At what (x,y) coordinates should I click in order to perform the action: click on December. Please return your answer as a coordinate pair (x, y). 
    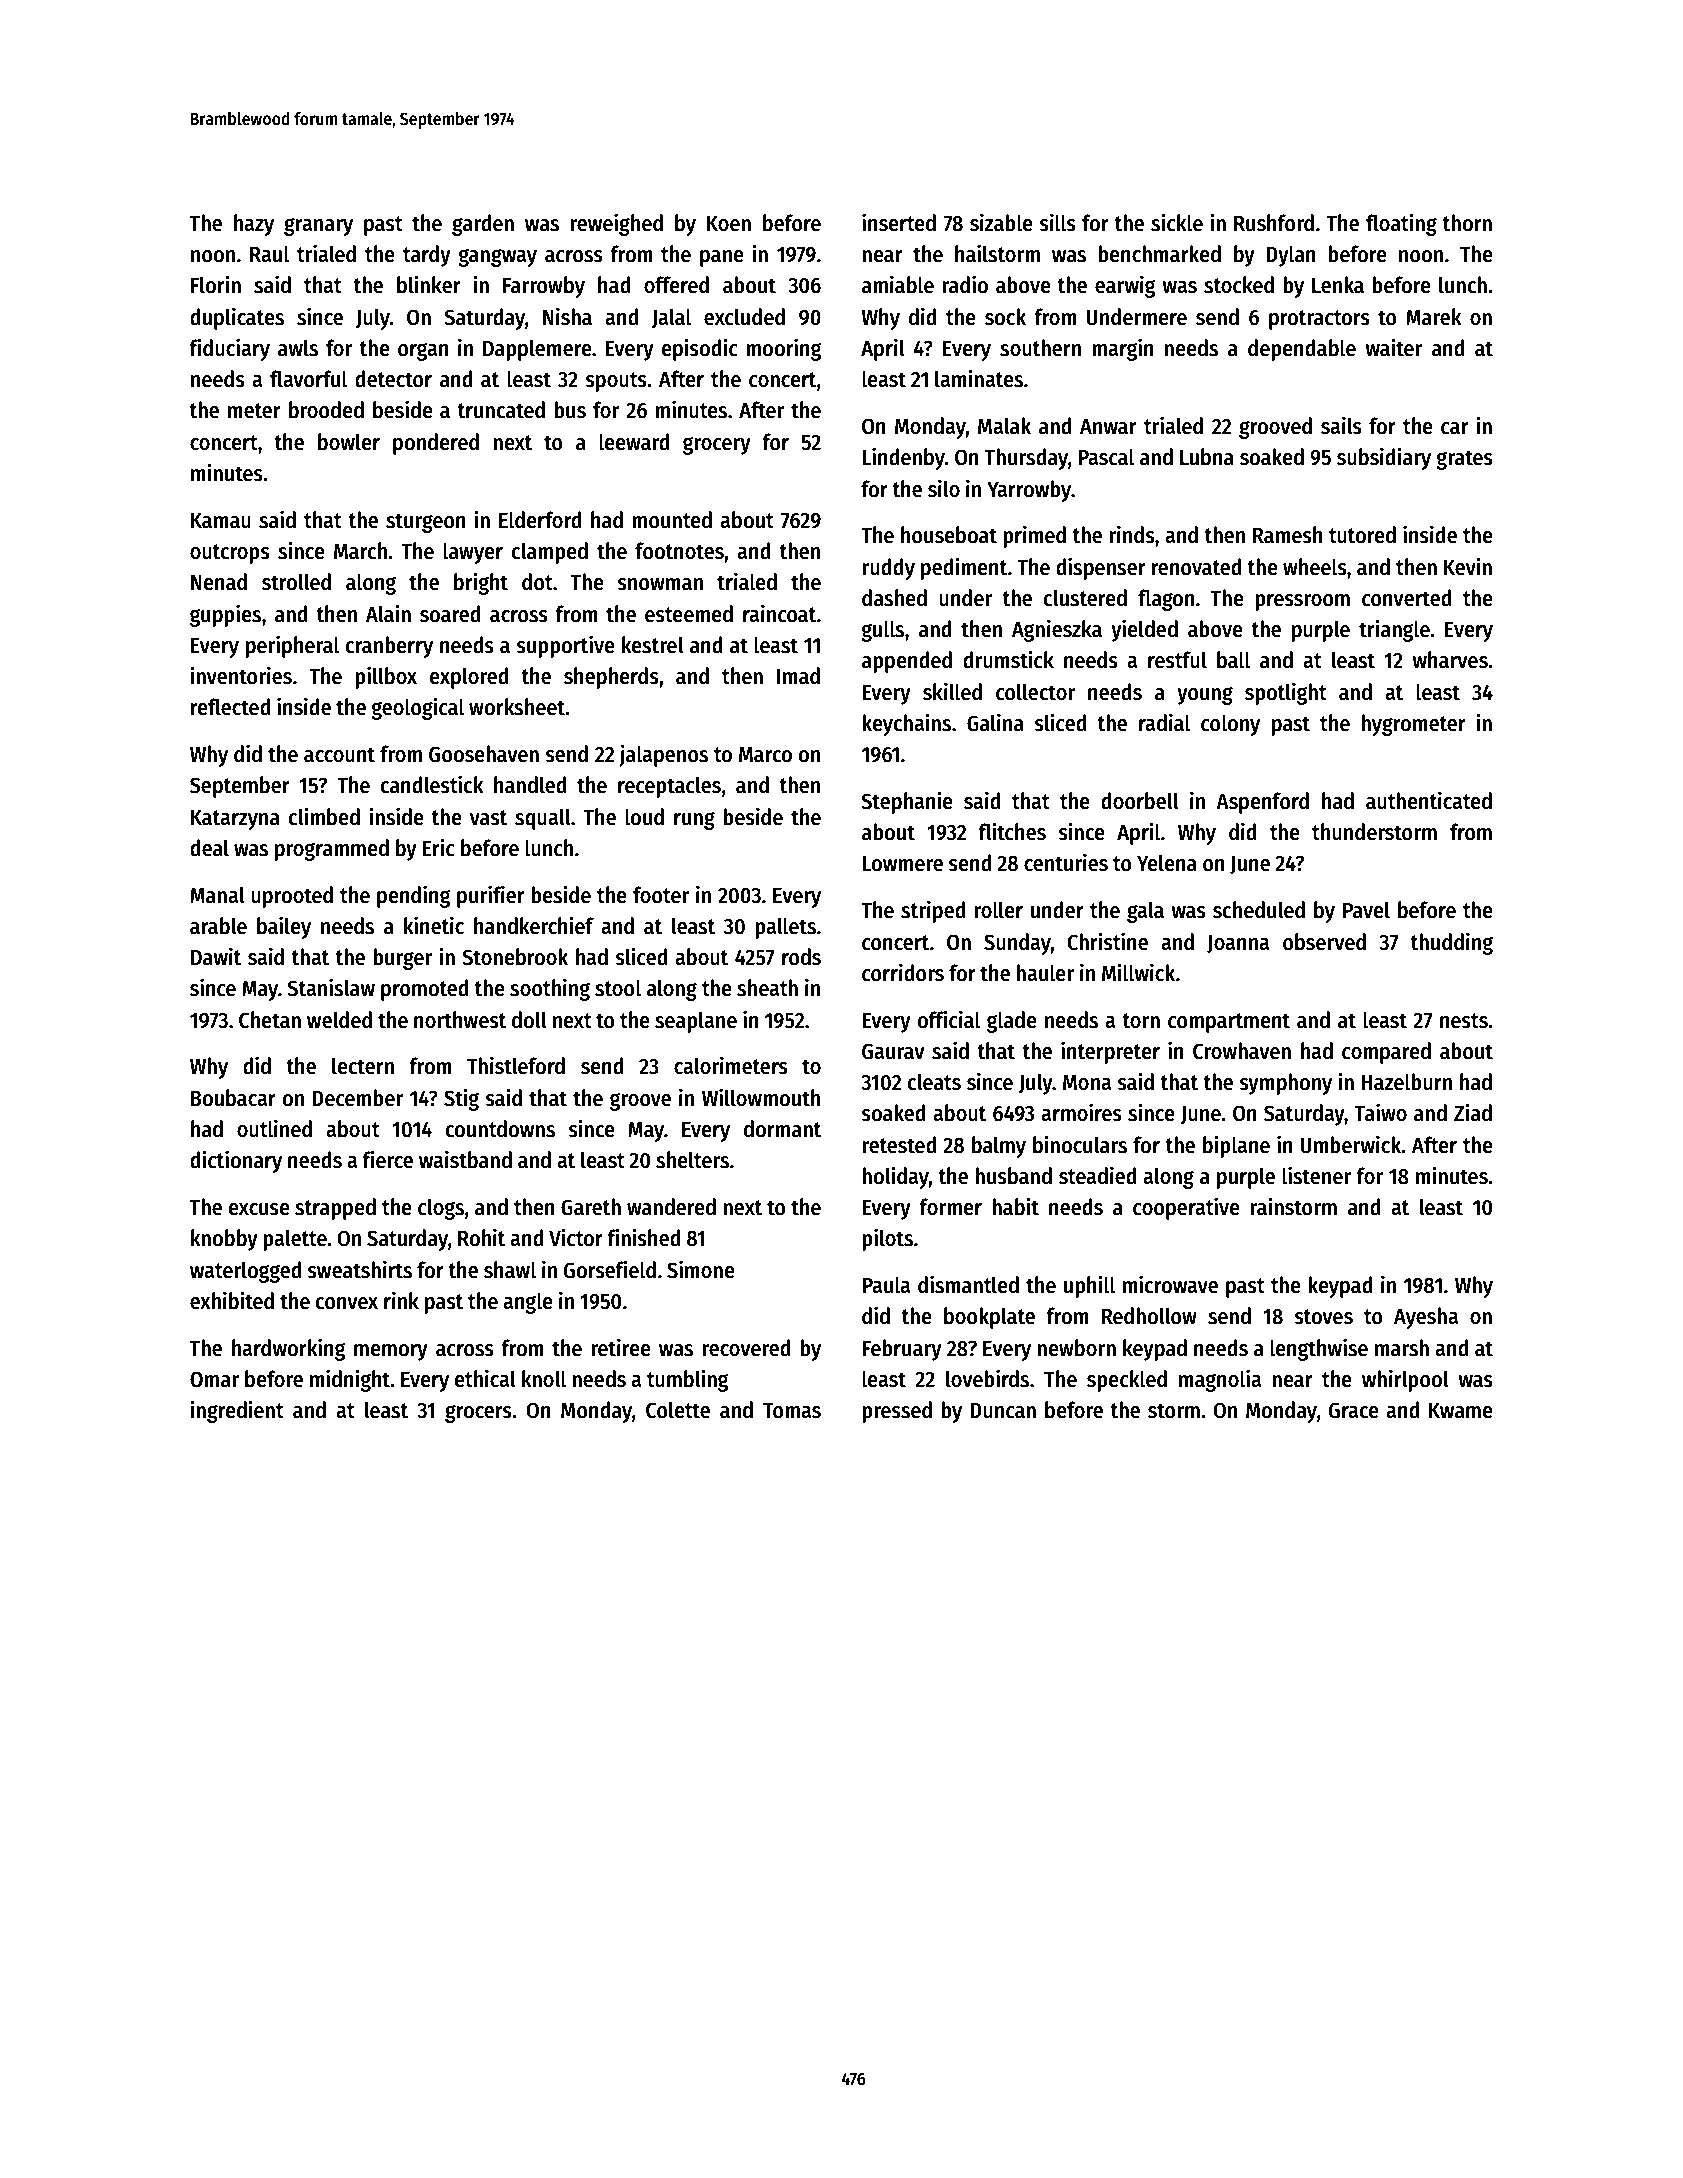
    Looking at the image, I should click on (357, 1098).
